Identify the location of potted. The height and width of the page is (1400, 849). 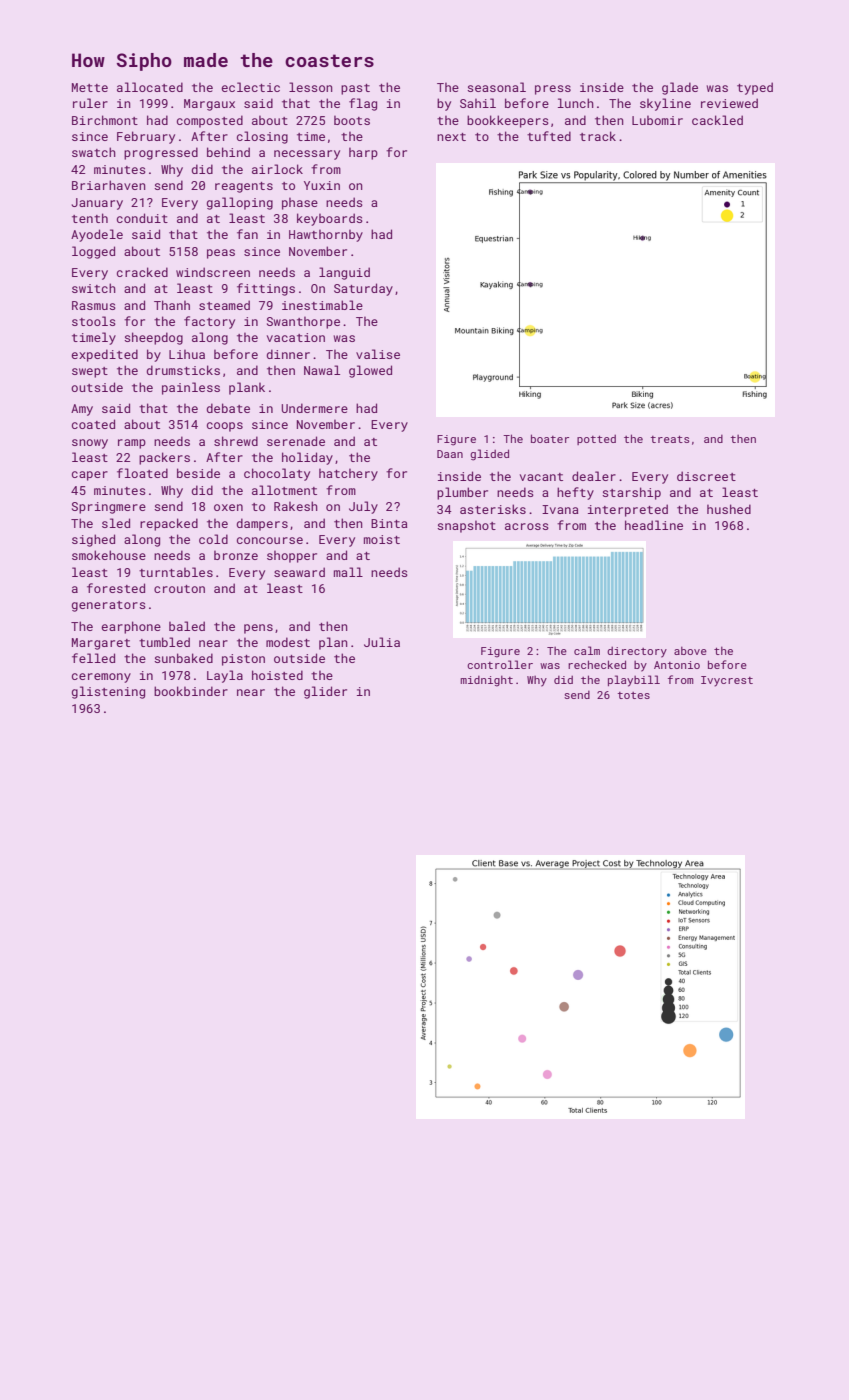
(596, 439).
